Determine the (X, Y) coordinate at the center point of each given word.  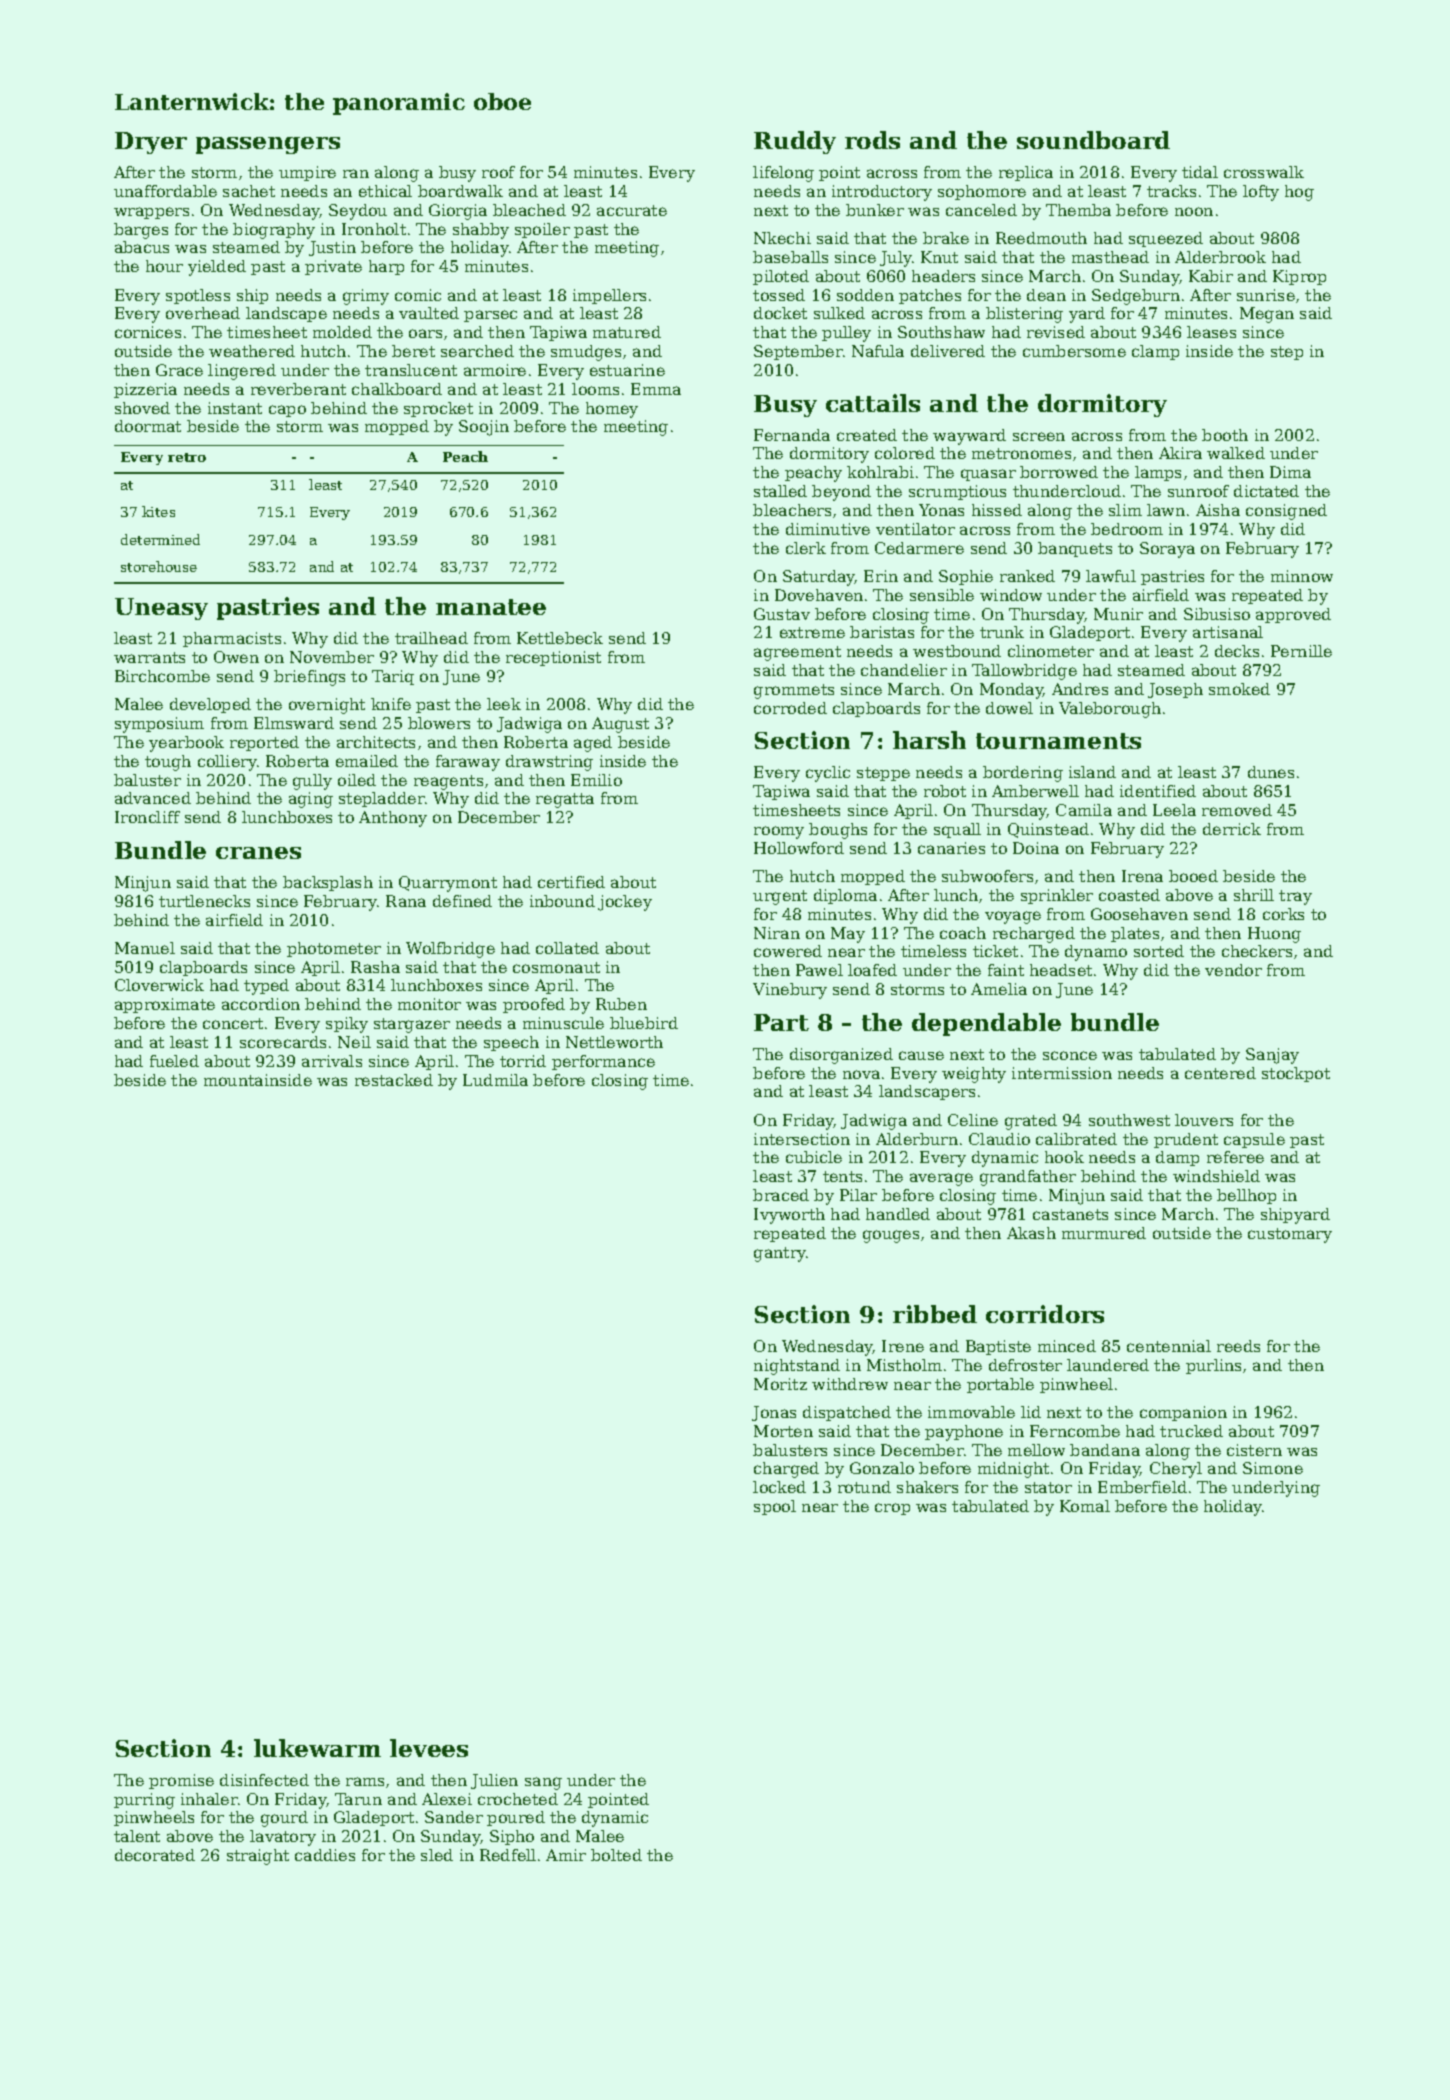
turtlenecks (204, 901)
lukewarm (317, 1748)
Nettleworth (614, 1042)
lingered (242, 372)
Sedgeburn (1136, 297)
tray (1295, 897)
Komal (1085, 1506)
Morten (783, 1431)
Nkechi (782, 238)
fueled (174, 1061)
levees (429, 1748)
